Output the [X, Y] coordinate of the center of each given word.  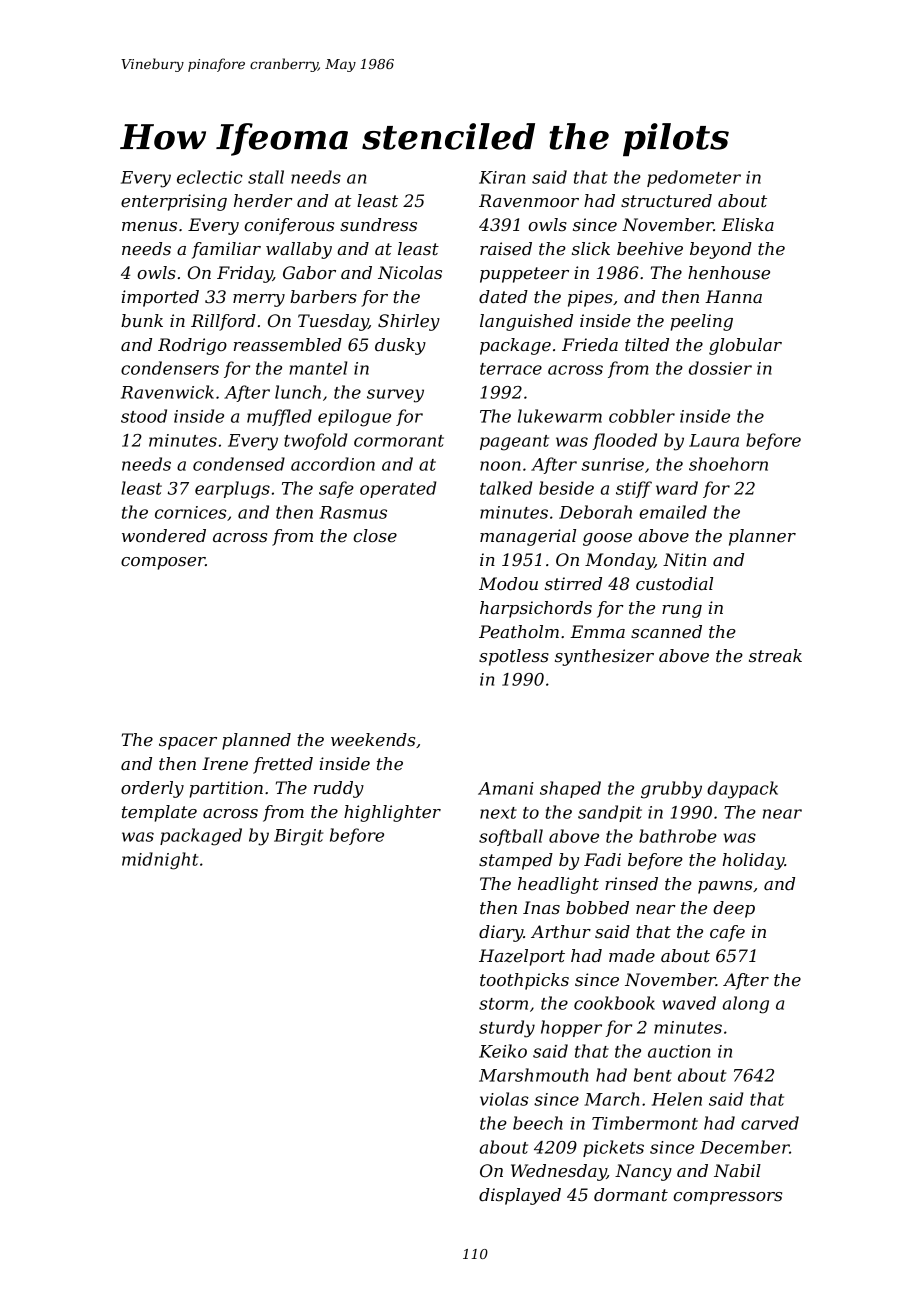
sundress [378, 224]
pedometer [694, 178]
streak [775, 655]
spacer [188, 743]
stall [266, 177]
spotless [514, 657]
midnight [160, 861]
